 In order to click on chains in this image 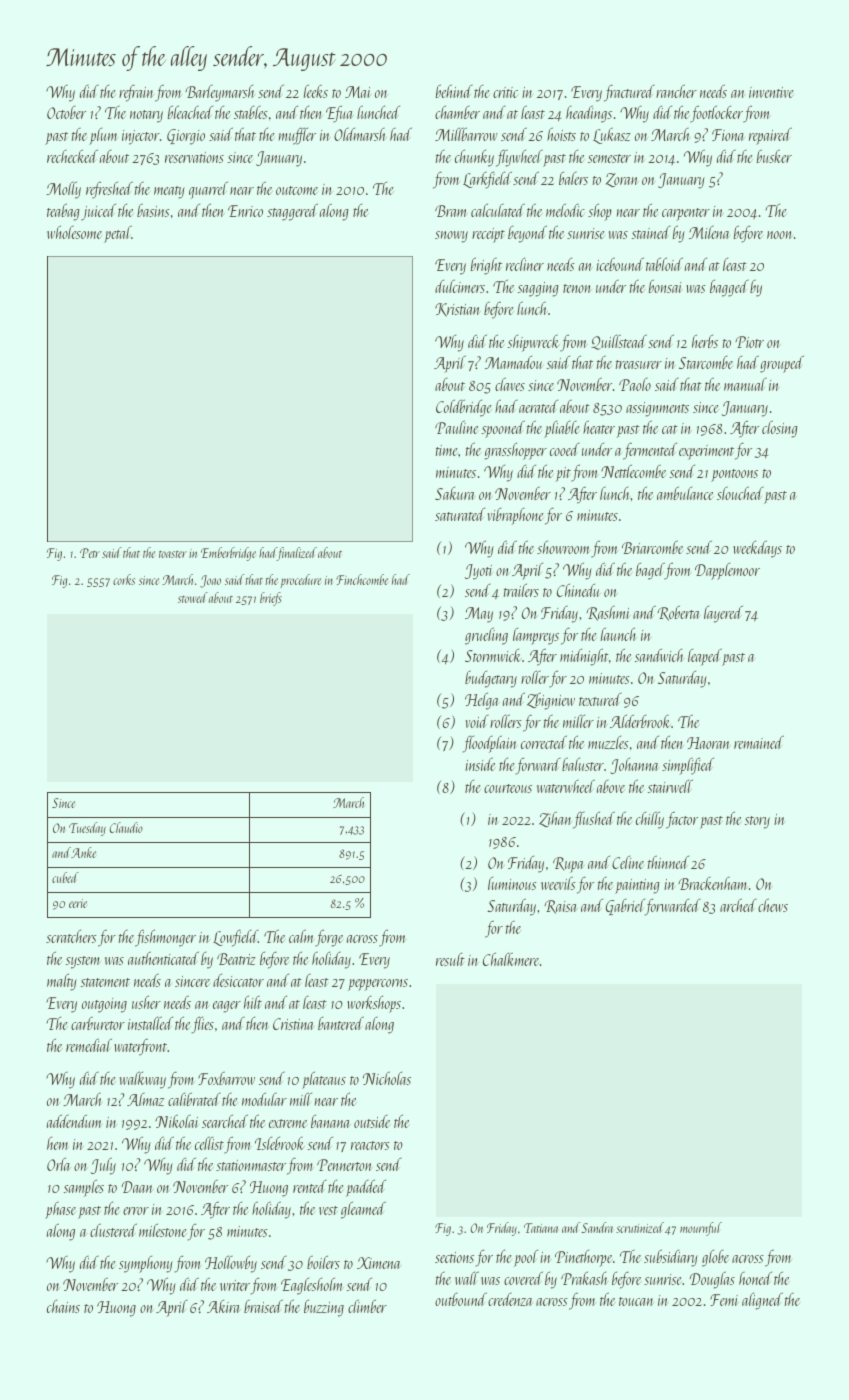, I will do `click(63, 1306)`.
